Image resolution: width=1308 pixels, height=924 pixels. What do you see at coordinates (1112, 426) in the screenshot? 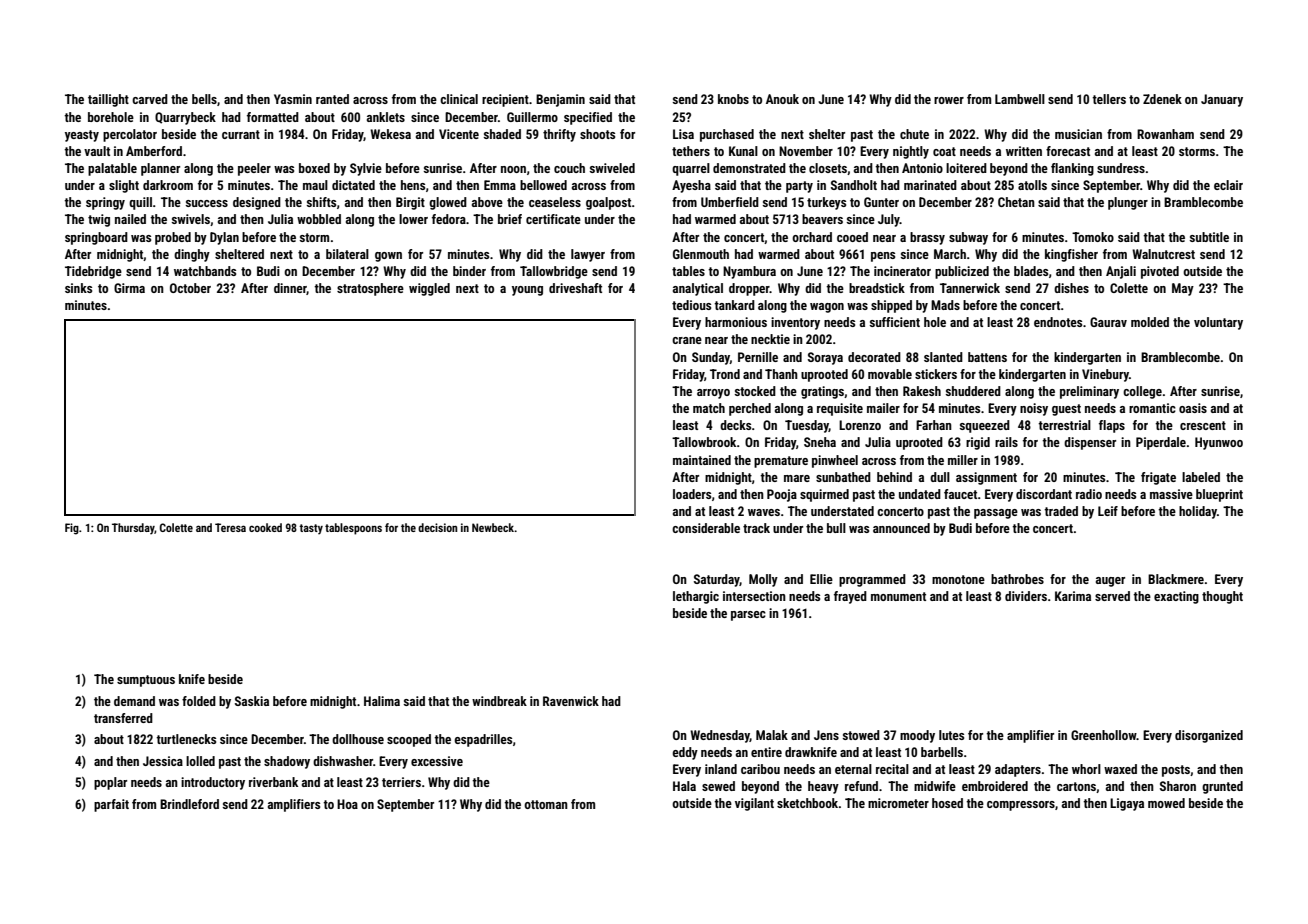
I see `flaps` at bounding box center [1112, 426].
